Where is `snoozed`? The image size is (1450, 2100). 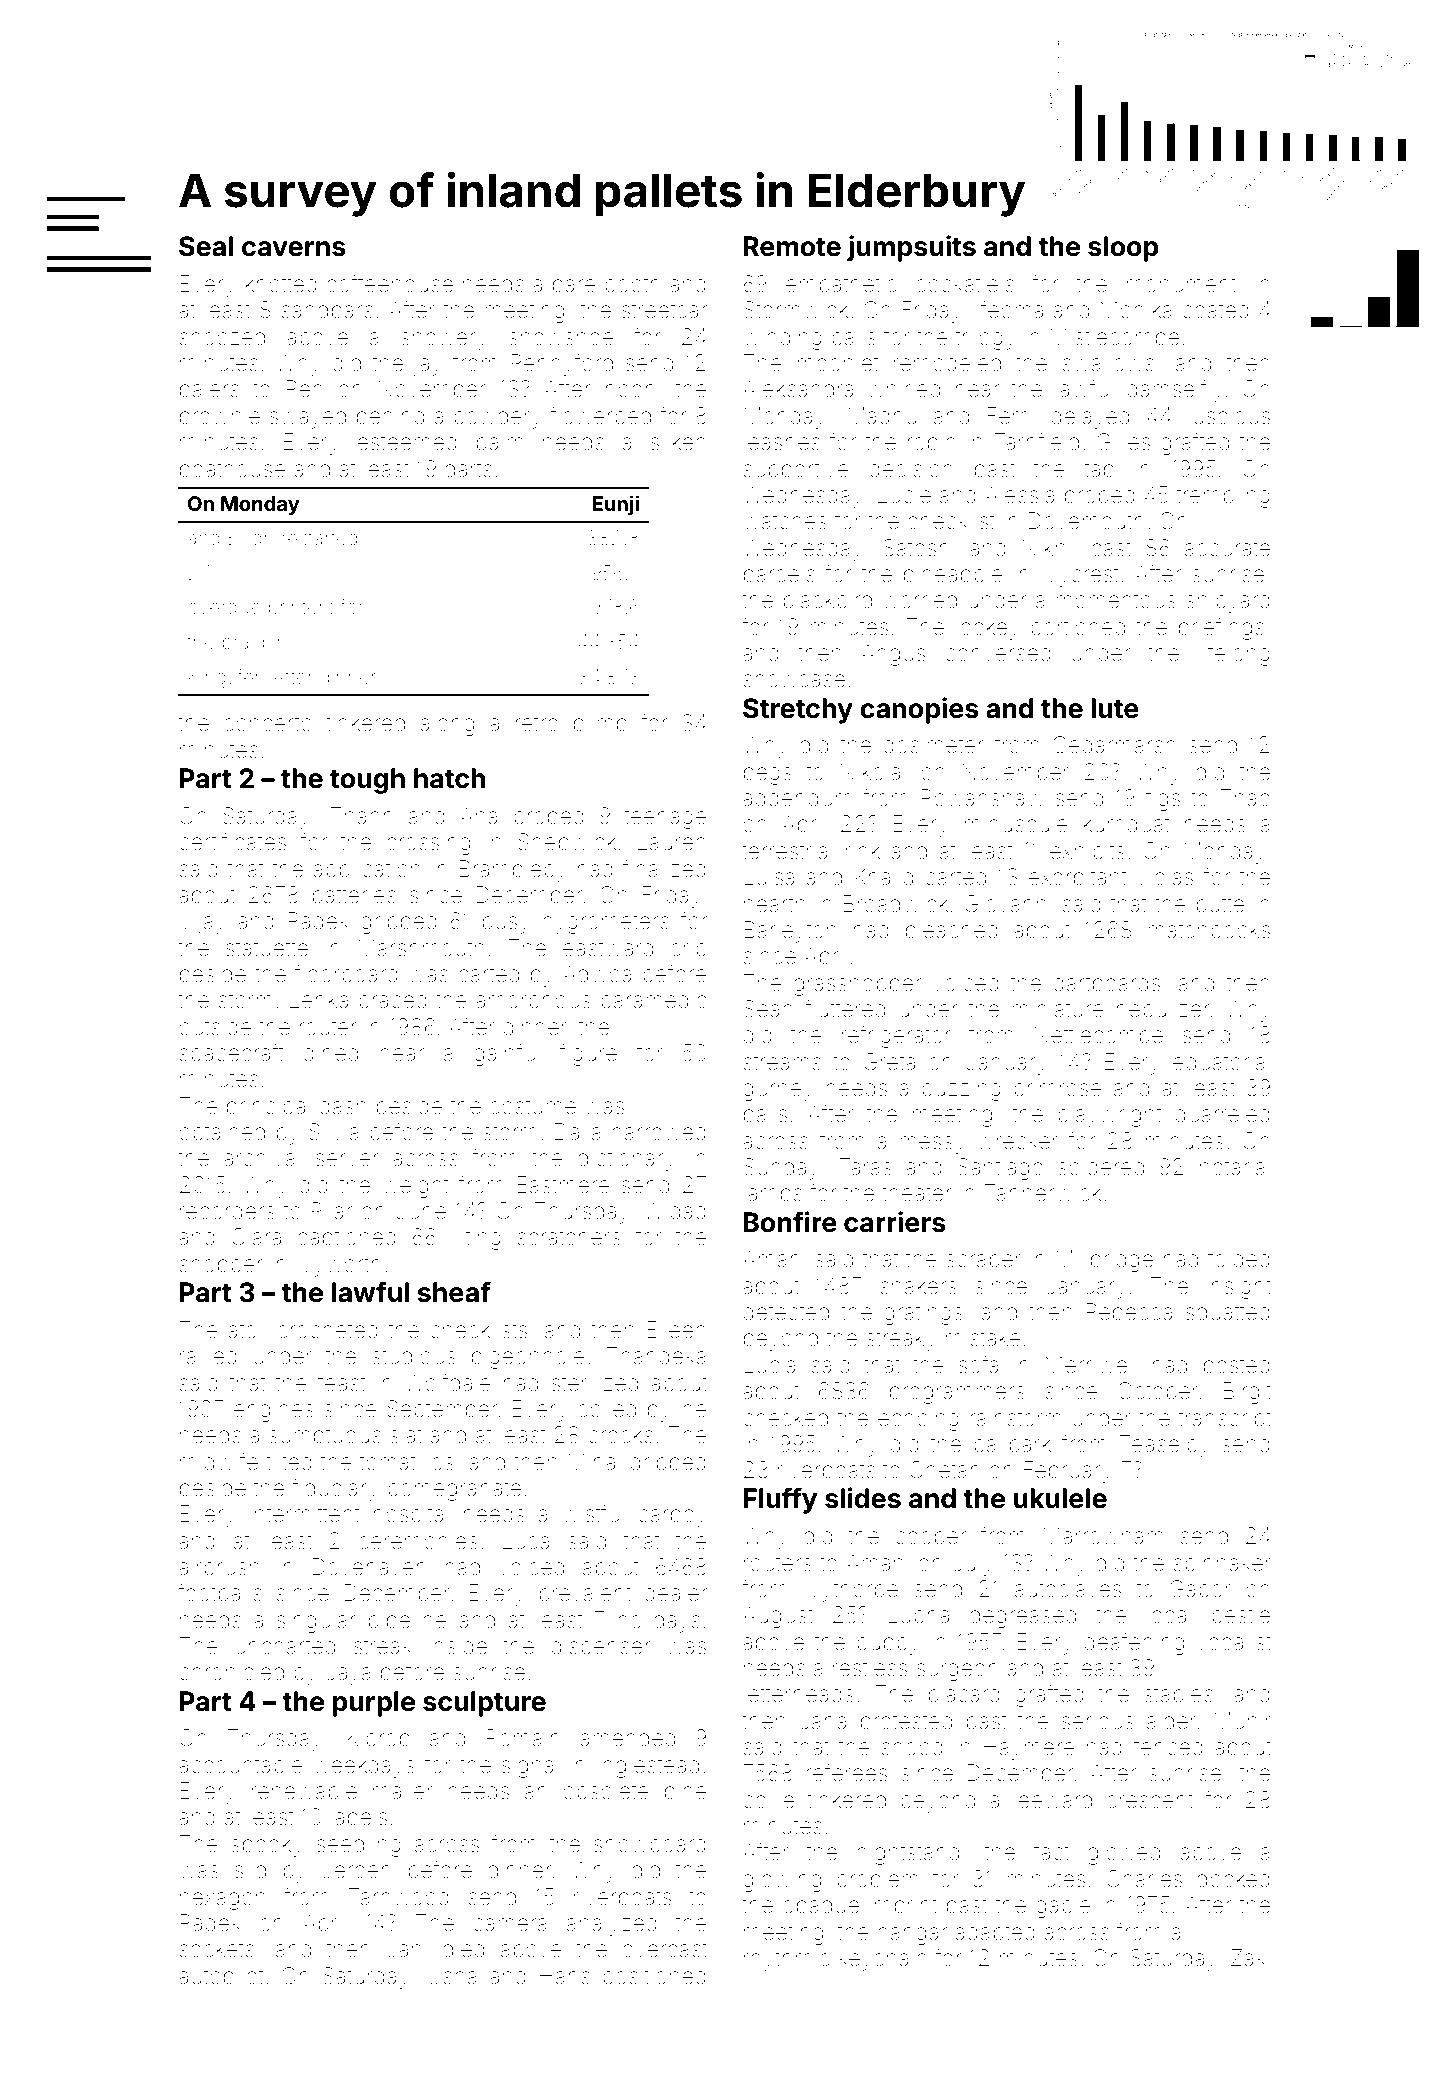 snoozed is located at coordinates (222, 337).
